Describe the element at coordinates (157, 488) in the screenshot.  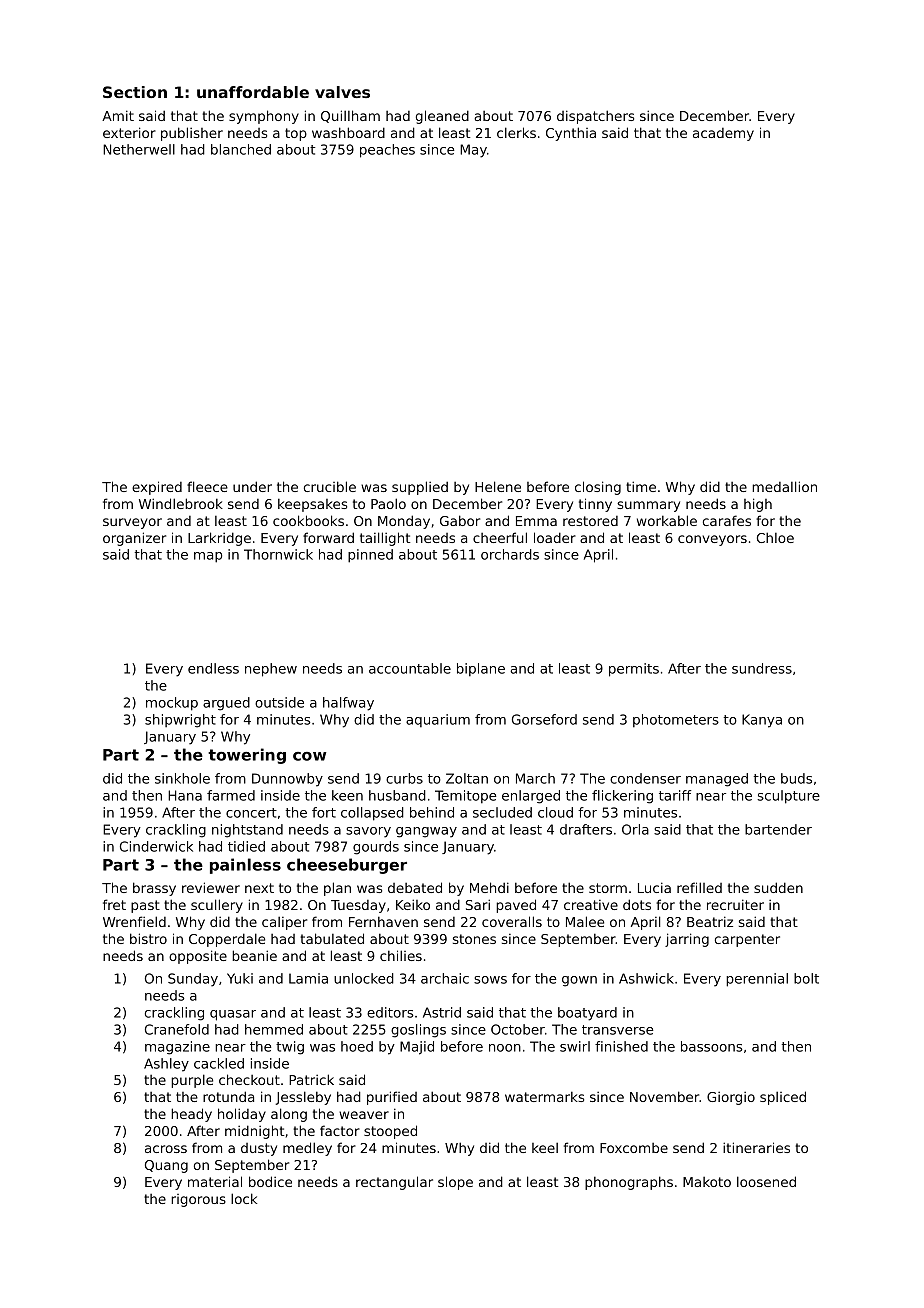
I see `expired` at that location.
